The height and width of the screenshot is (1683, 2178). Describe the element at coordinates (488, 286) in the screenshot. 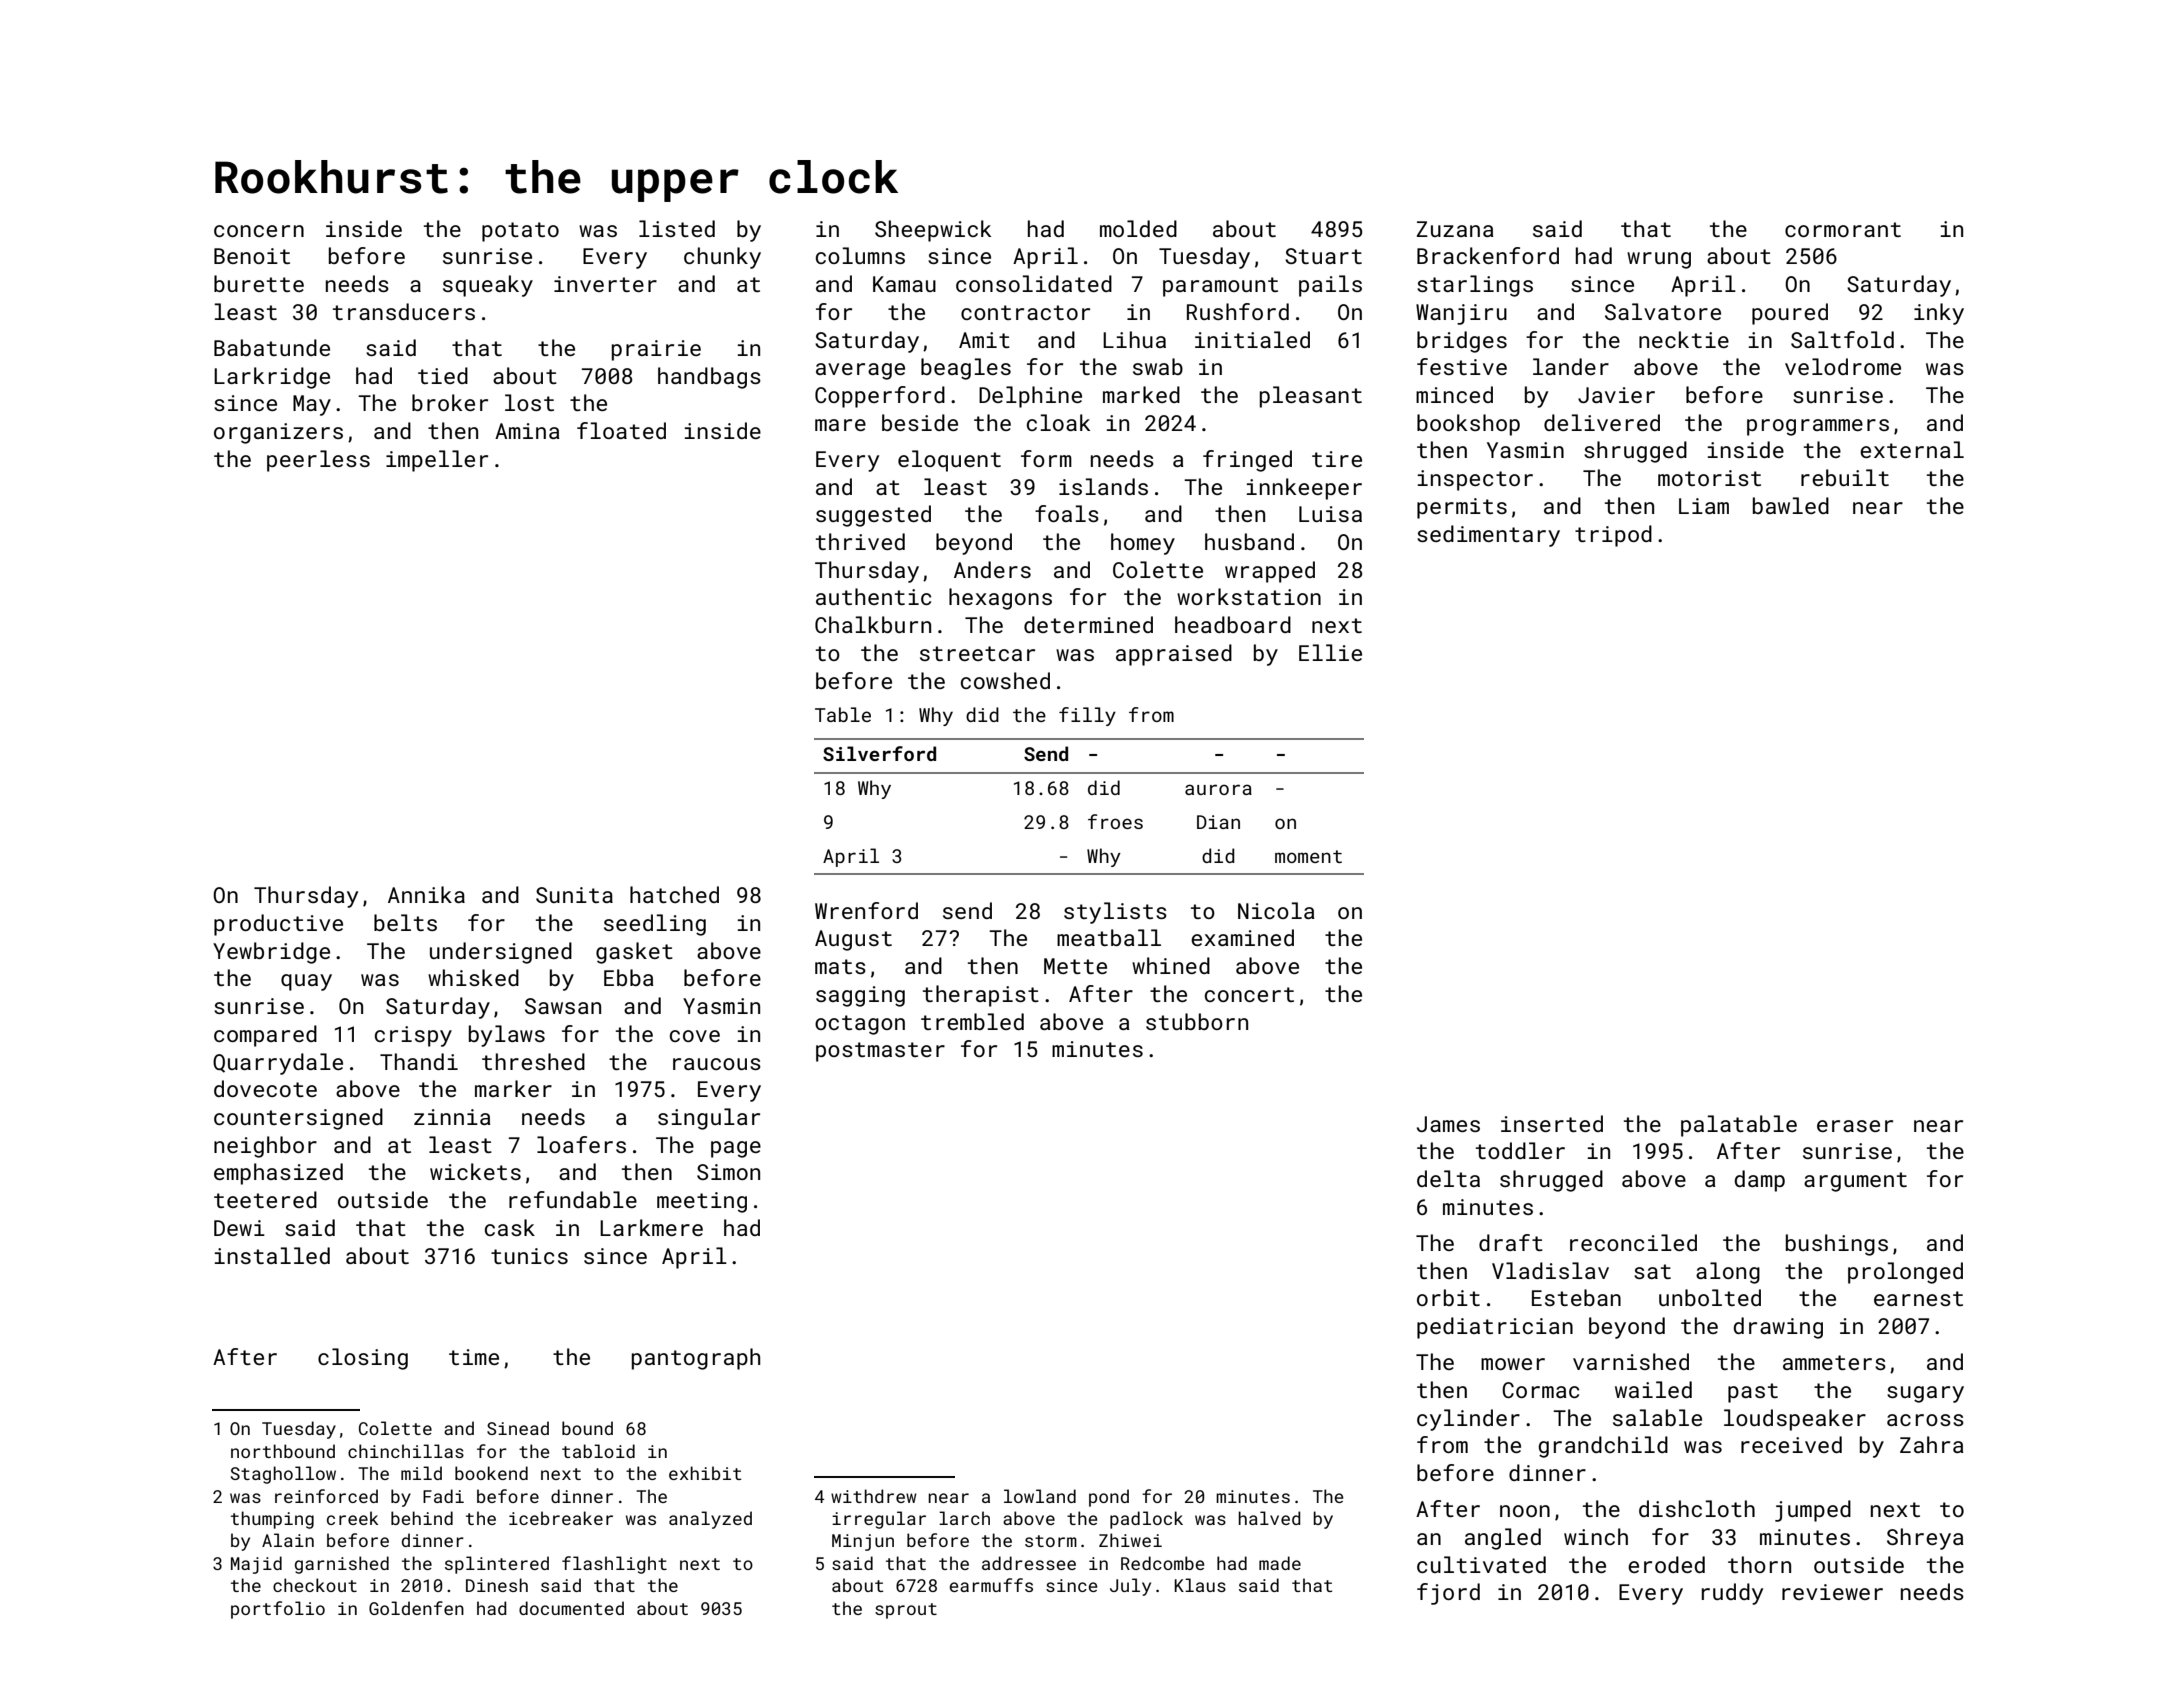

I see `squeaky` at that location.
